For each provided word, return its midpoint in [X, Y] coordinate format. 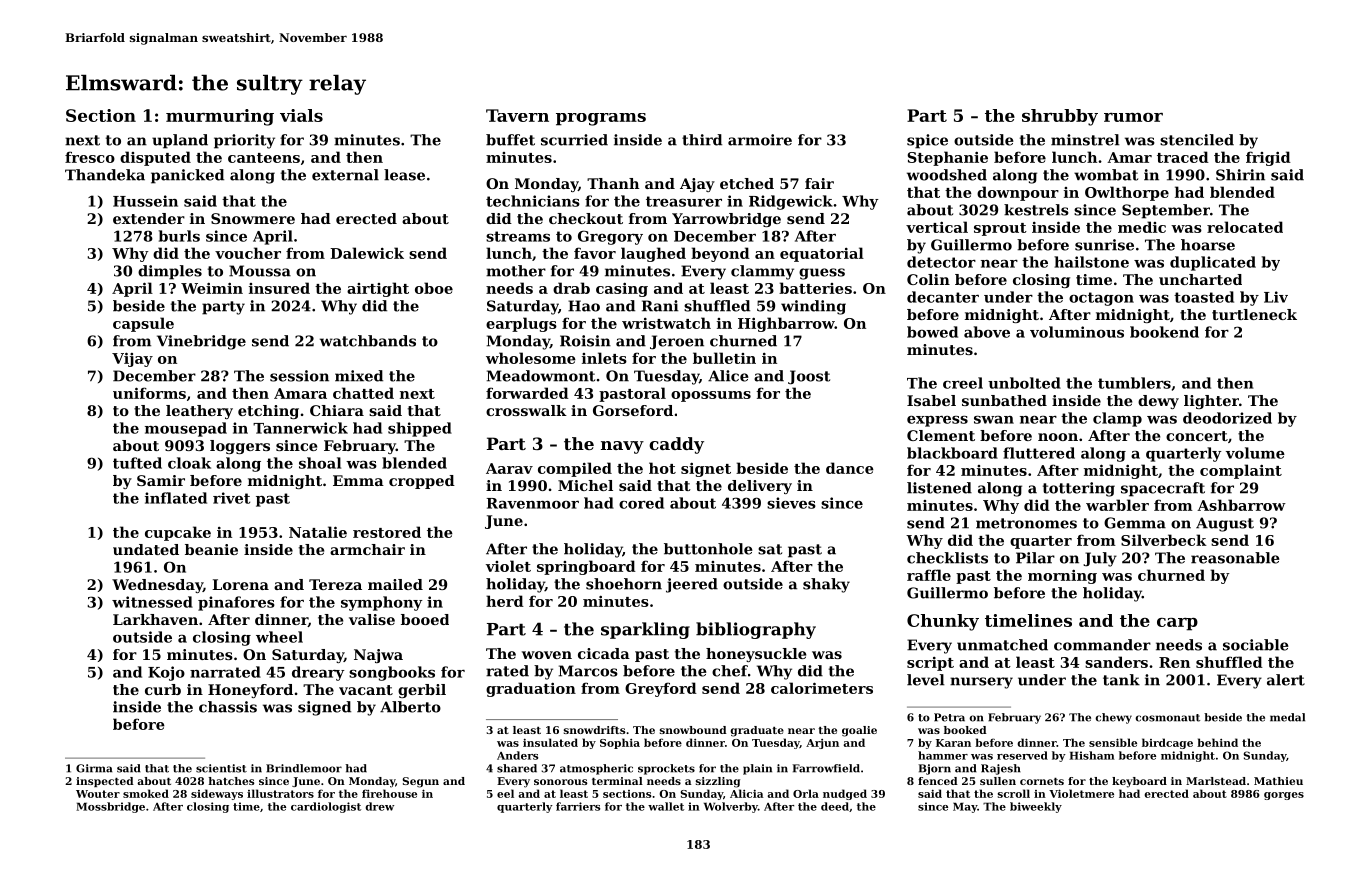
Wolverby [731, 807]
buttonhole [708, 549]
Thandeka [105, 175]
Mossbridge [110, 807]
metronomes [1026, 523]
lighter [1211, 402]
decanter [943, 297]
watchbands [368, 341]
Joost [809, 377]
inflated [176, 498]
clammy [762, 272]
